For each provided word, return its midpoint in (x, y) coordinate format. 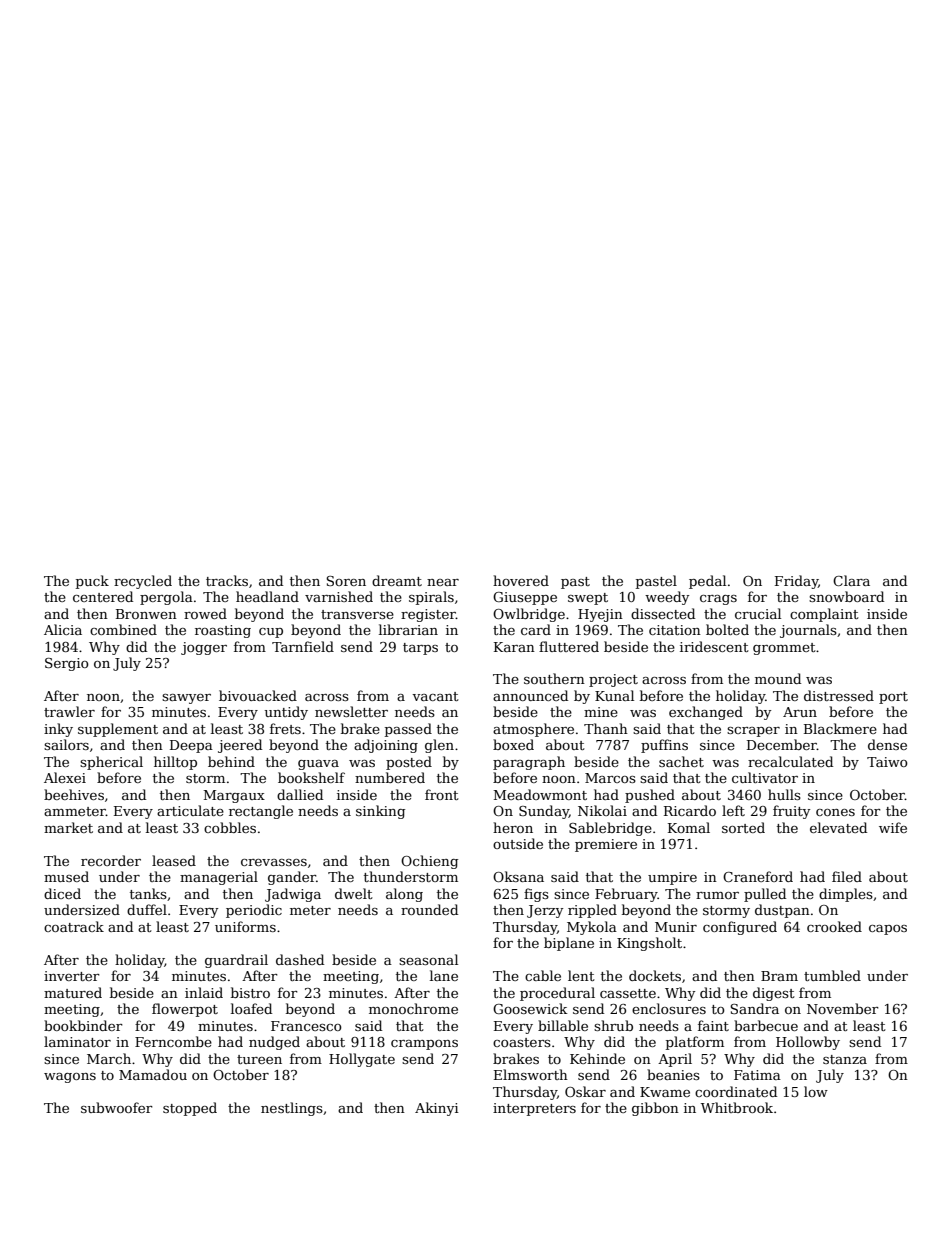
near (443, 582)
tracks (227, 580)
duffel (147, 909)
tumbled (832, 975)
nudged (274, 1043)
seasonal (428, 959)
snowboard (846, 596)
